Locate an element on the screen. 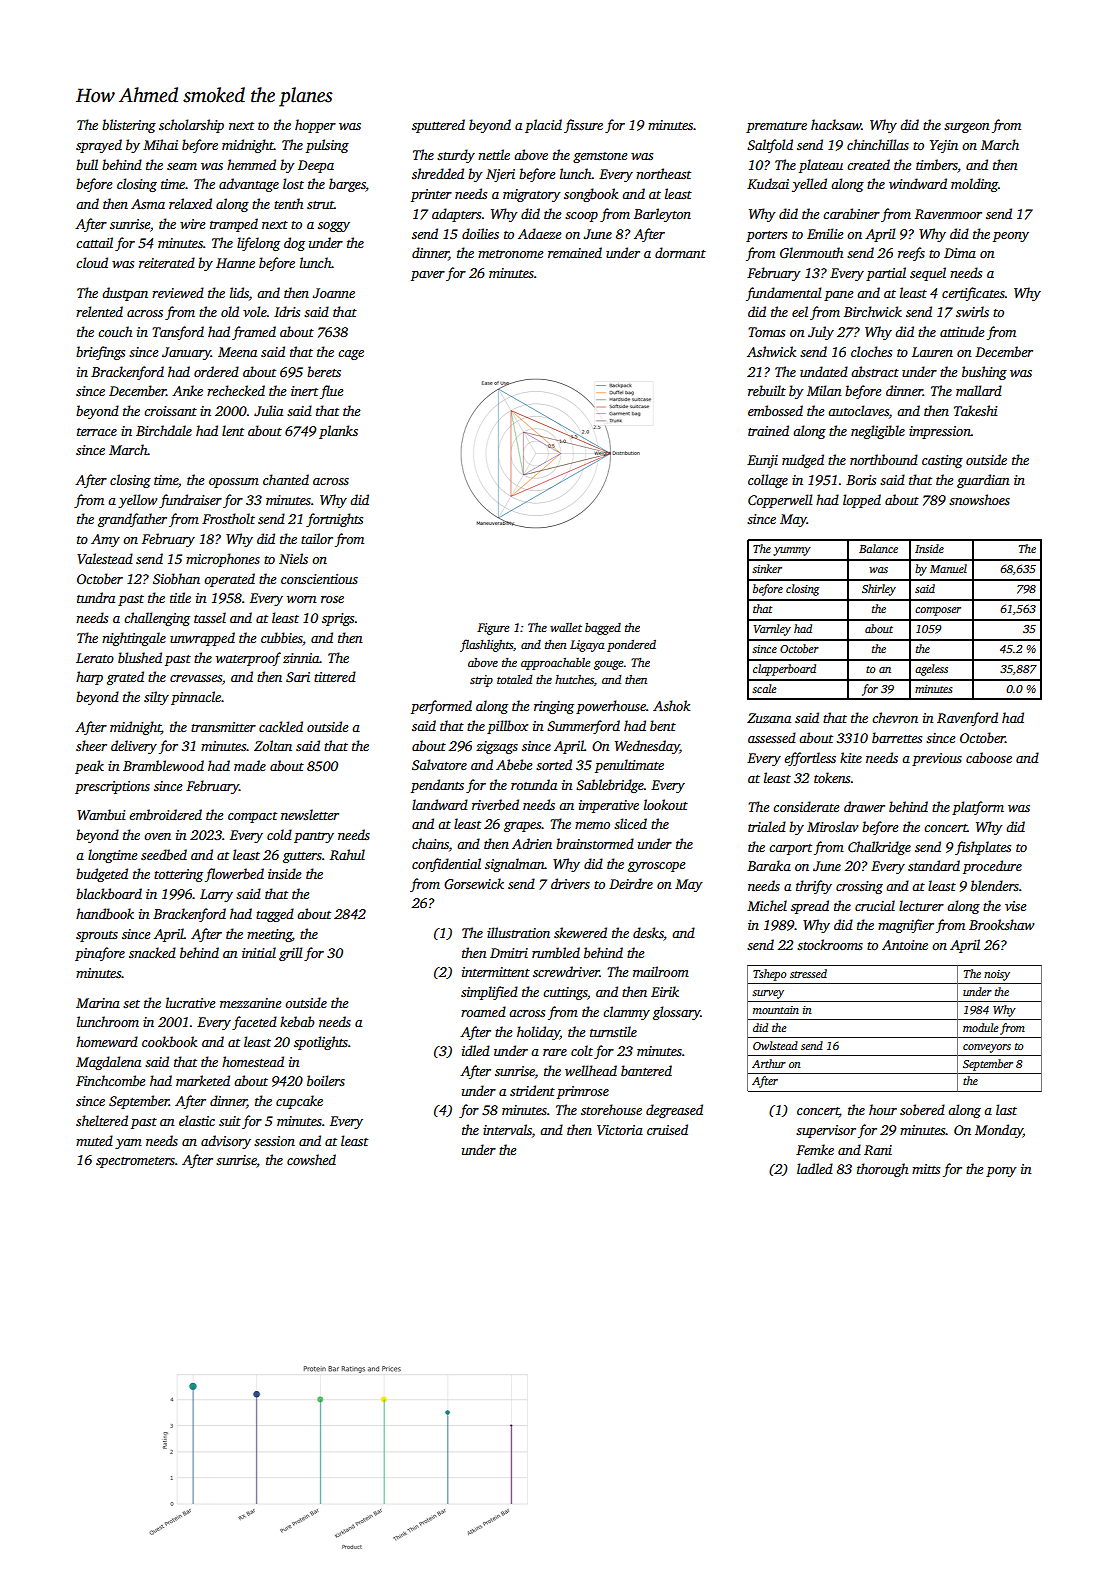  brainstormed is located at coordinates (595, 843).
